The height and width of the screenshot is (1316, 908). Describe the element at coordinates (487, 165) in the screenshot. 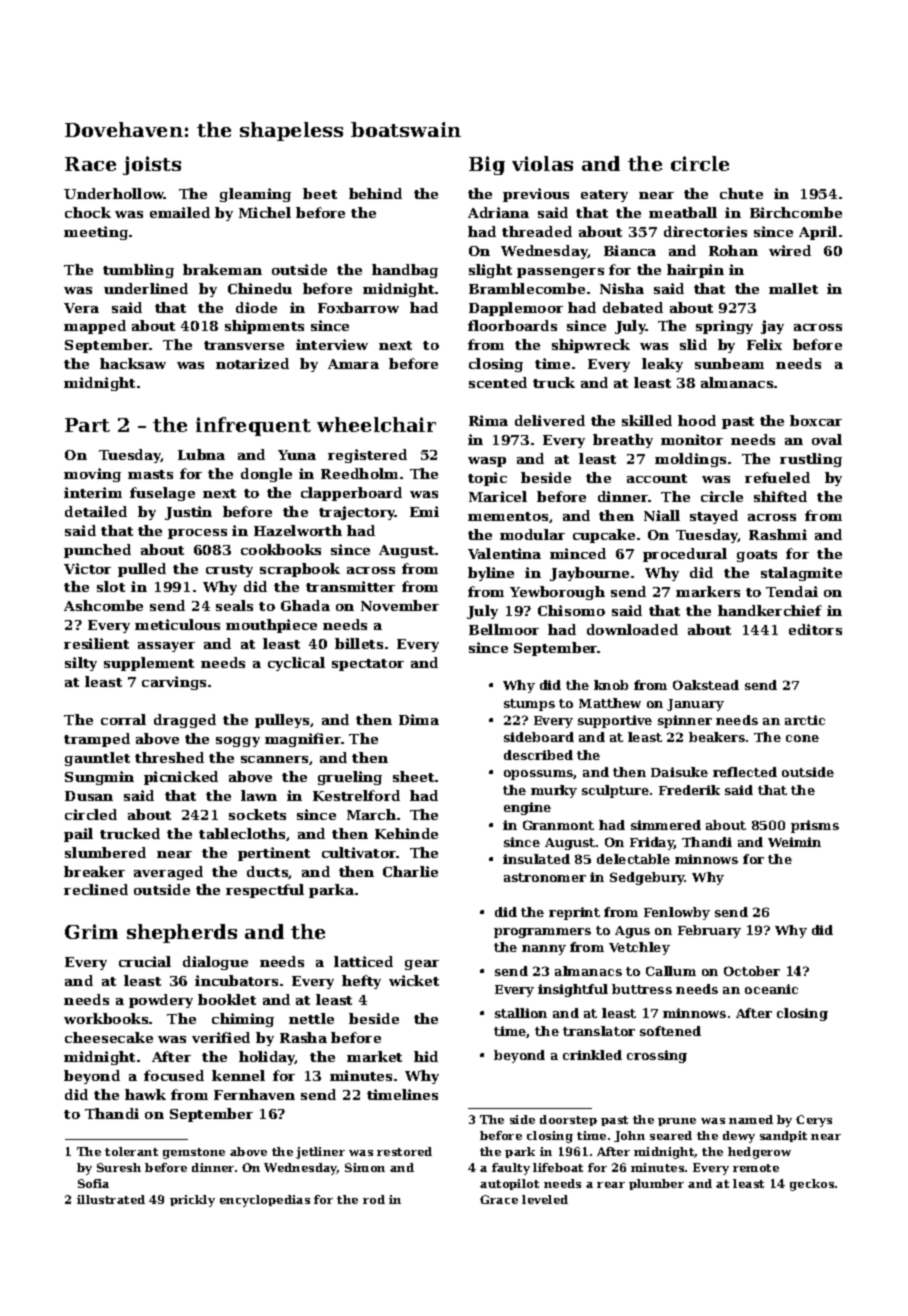

I see `Big` at that location.
